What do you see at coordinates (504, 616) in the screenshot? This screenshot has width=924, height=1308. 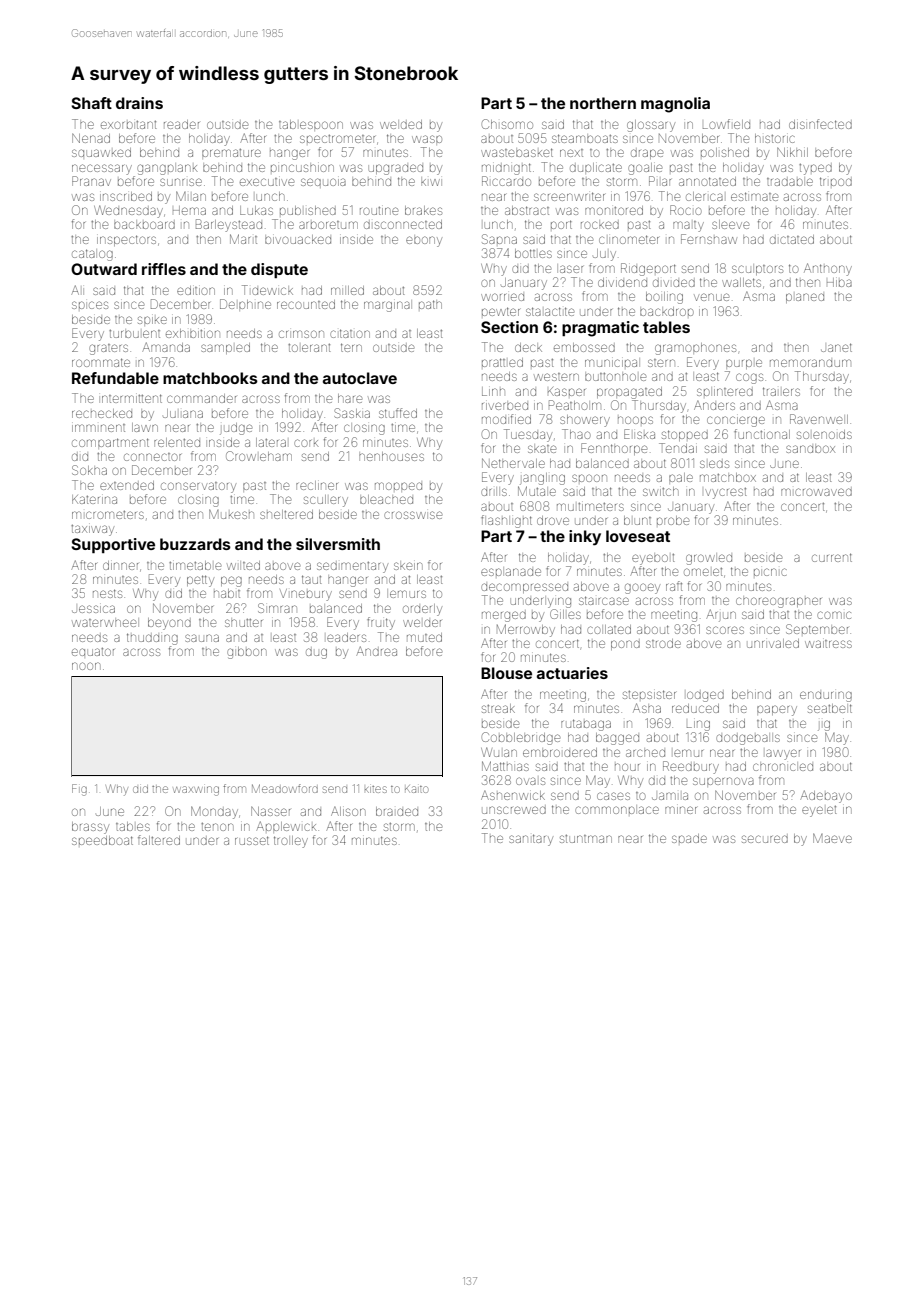 I see `merged` at bounding box center [504, 616].
